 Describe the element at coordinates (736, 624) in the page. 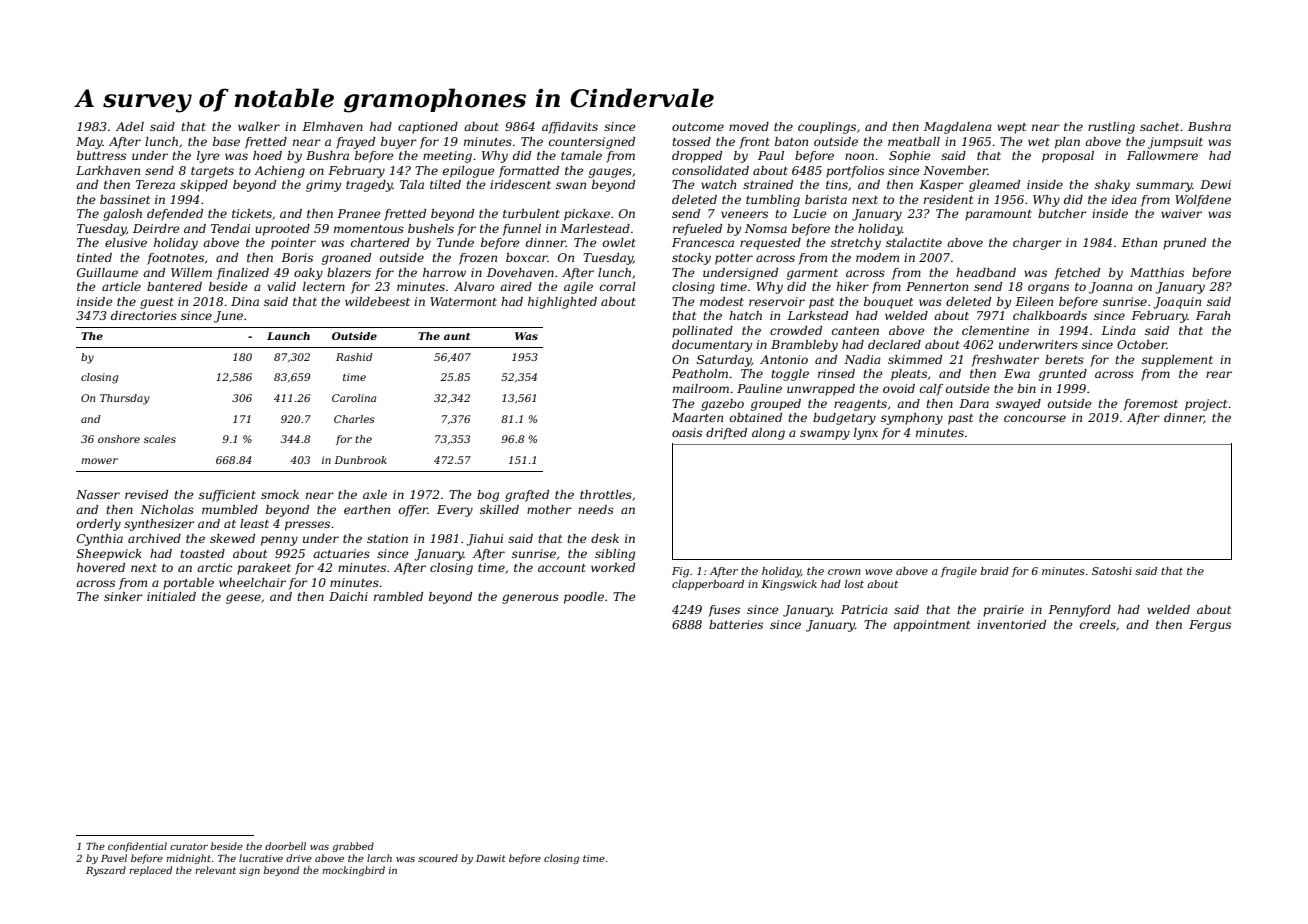

I see `batteries` at that location.
